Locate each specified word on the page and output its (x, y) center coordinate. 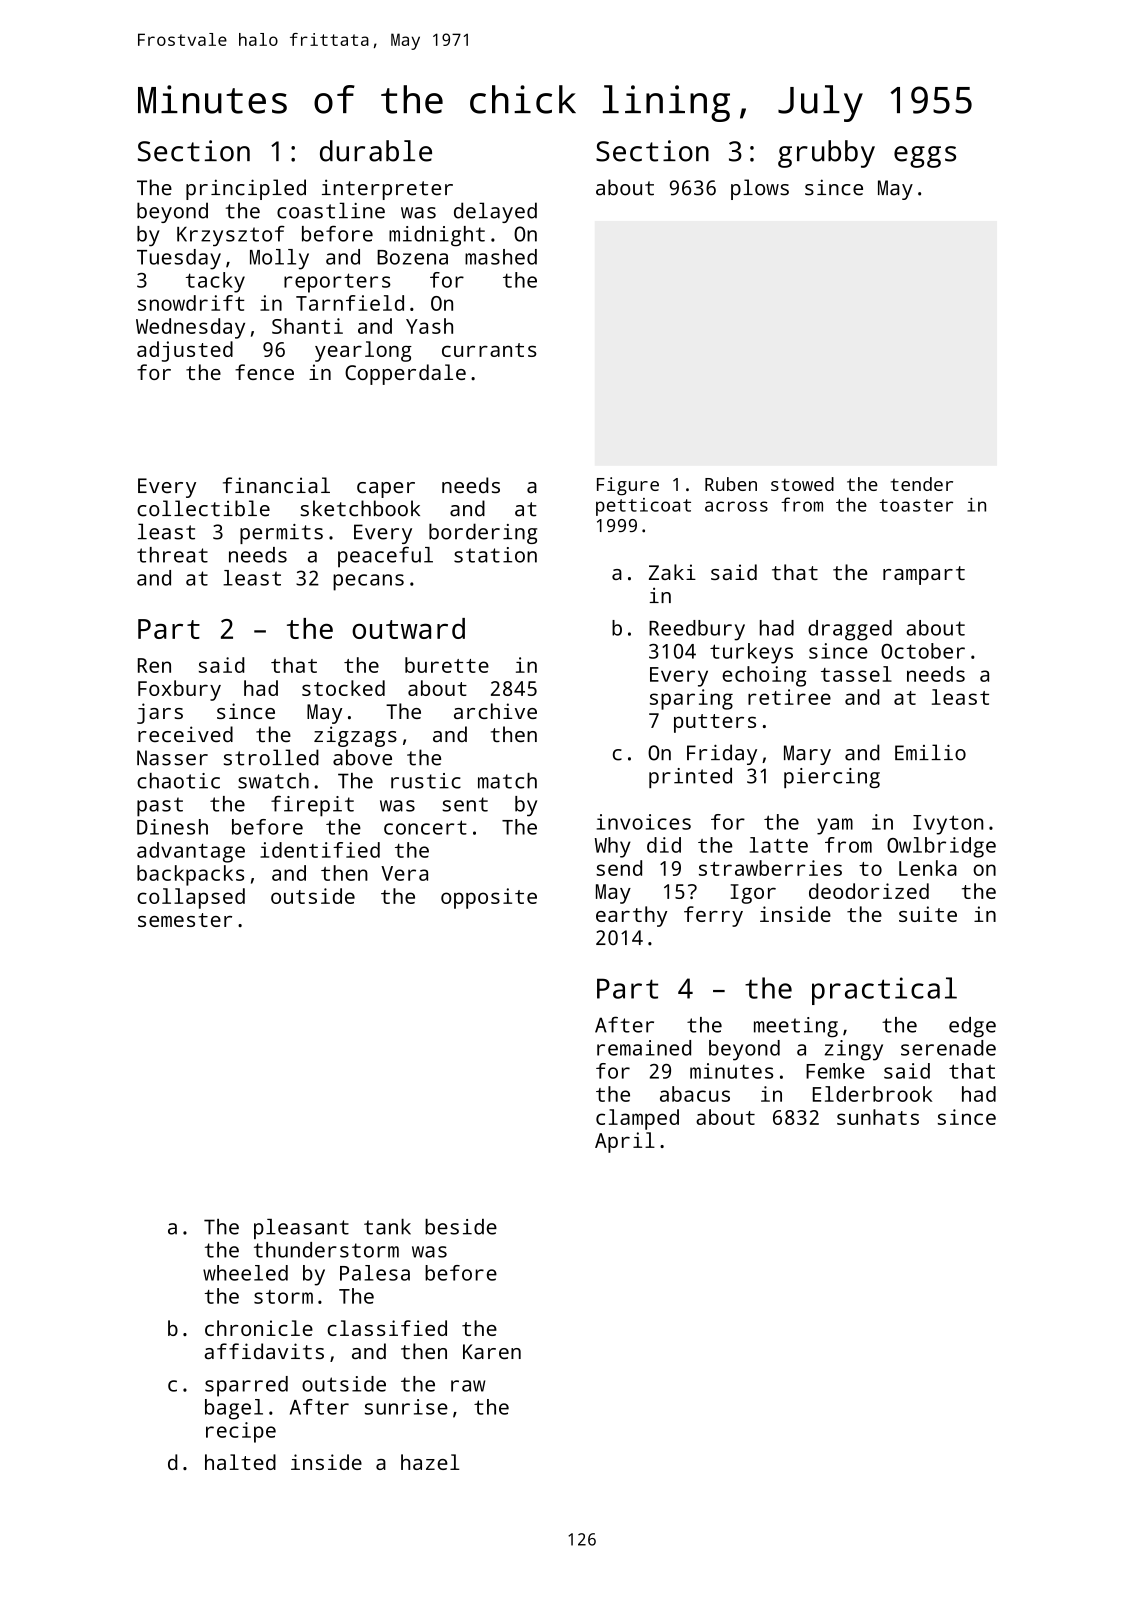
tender (922, 484)
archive (495, 711)
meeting (796, 1027)
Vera (404, 873)
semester (185, 920)
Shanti (307, 326)
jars (160, 713)
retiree (789, 697)
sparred (246, 1386)
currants (489, 350)
